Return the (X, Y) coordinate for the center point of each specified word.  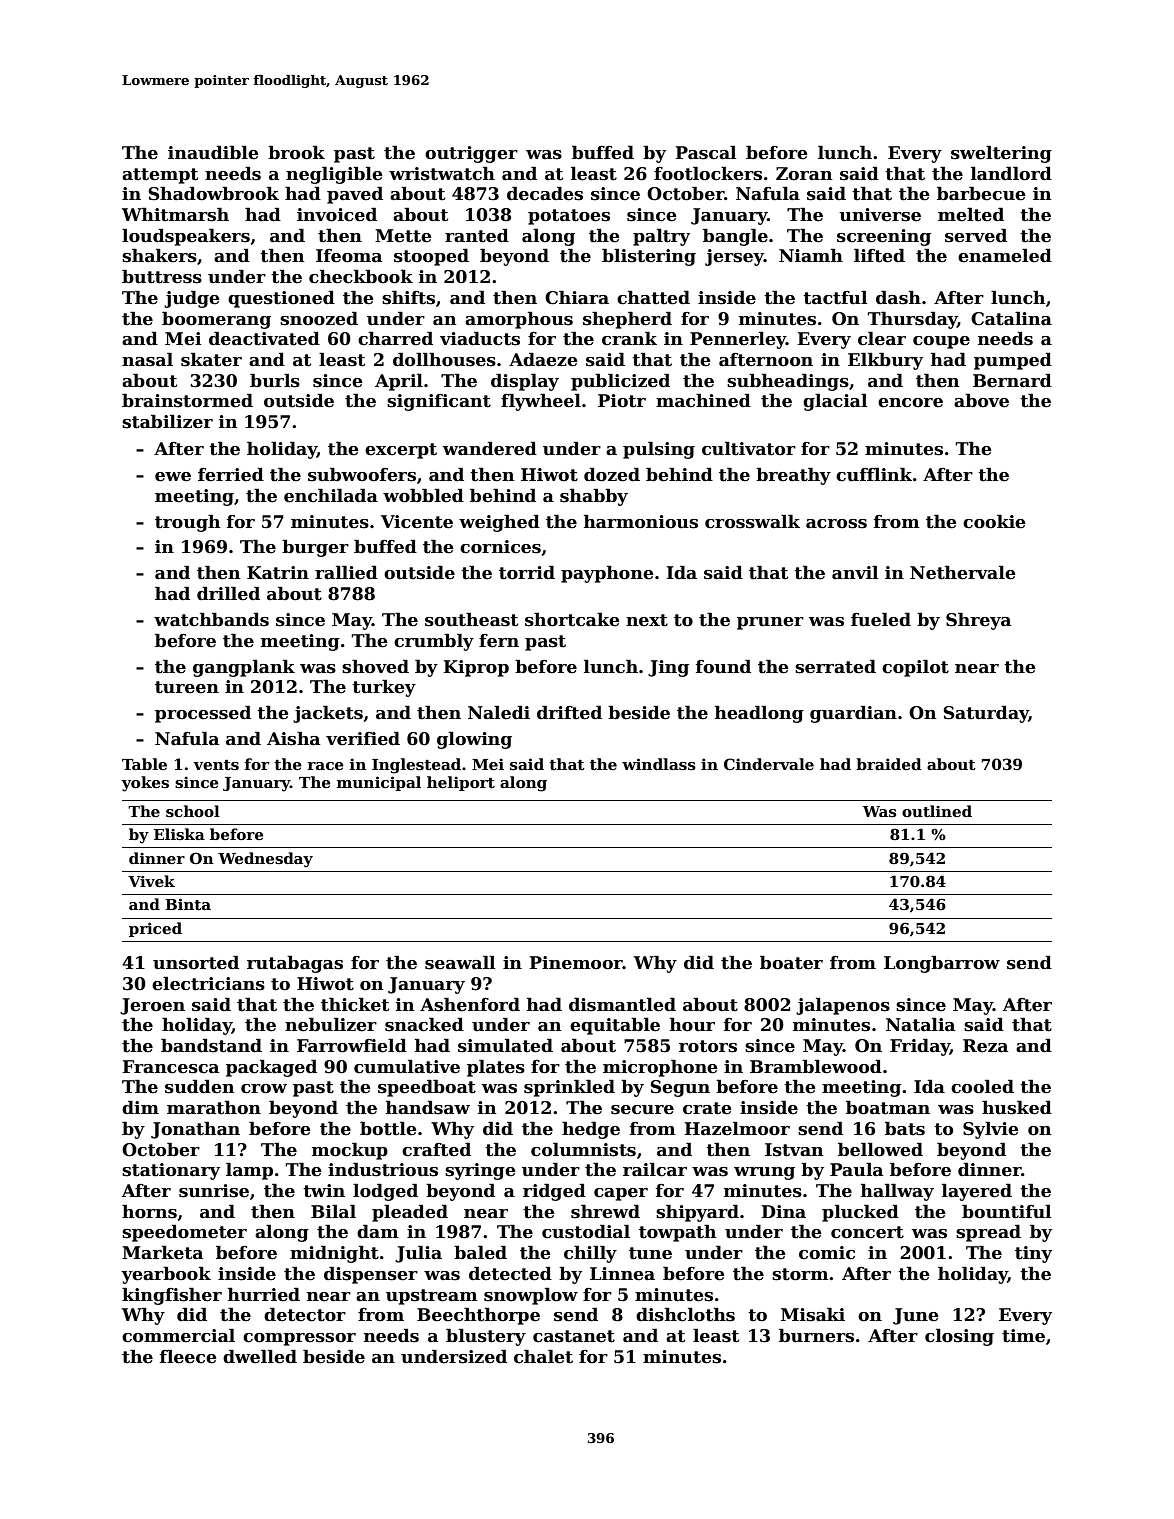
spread (988, 1233)
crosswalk (752, 521)
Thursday (912, 320)
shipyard (697, 1213)
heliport (461, 783)
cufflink (874, 474)
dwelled (260, 1356)
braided (889, 764)
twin (324, 1191)
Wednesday (265, 860)
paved (355, 195)
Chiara (577, 297)
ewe (173, 477)
